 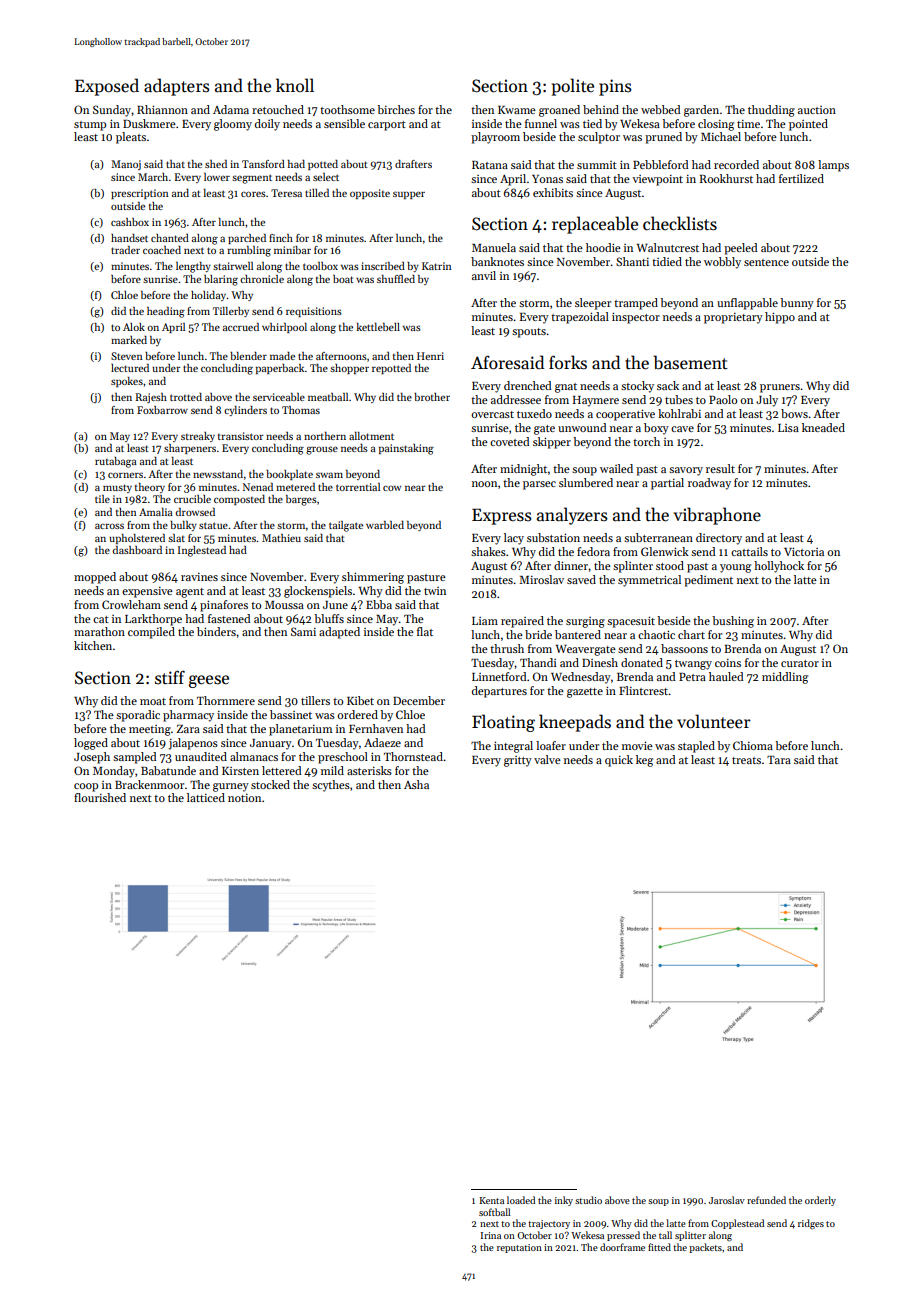 I want to click on ridges, so click(x=811, y=1224).
